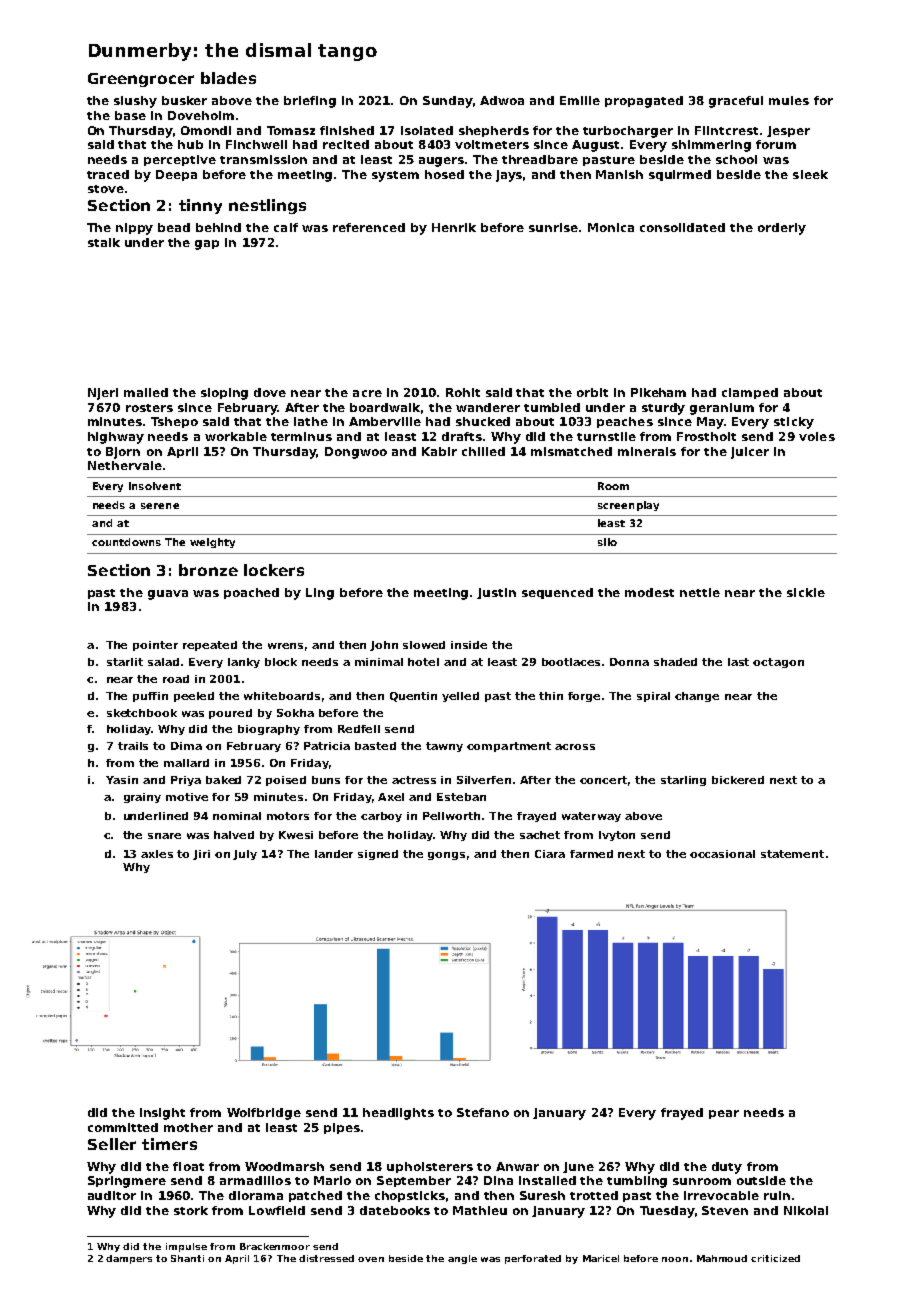  What do you see at coordinates (207, 245) in the screenshot?
I see `gap` at bounding box center [207, 245].
